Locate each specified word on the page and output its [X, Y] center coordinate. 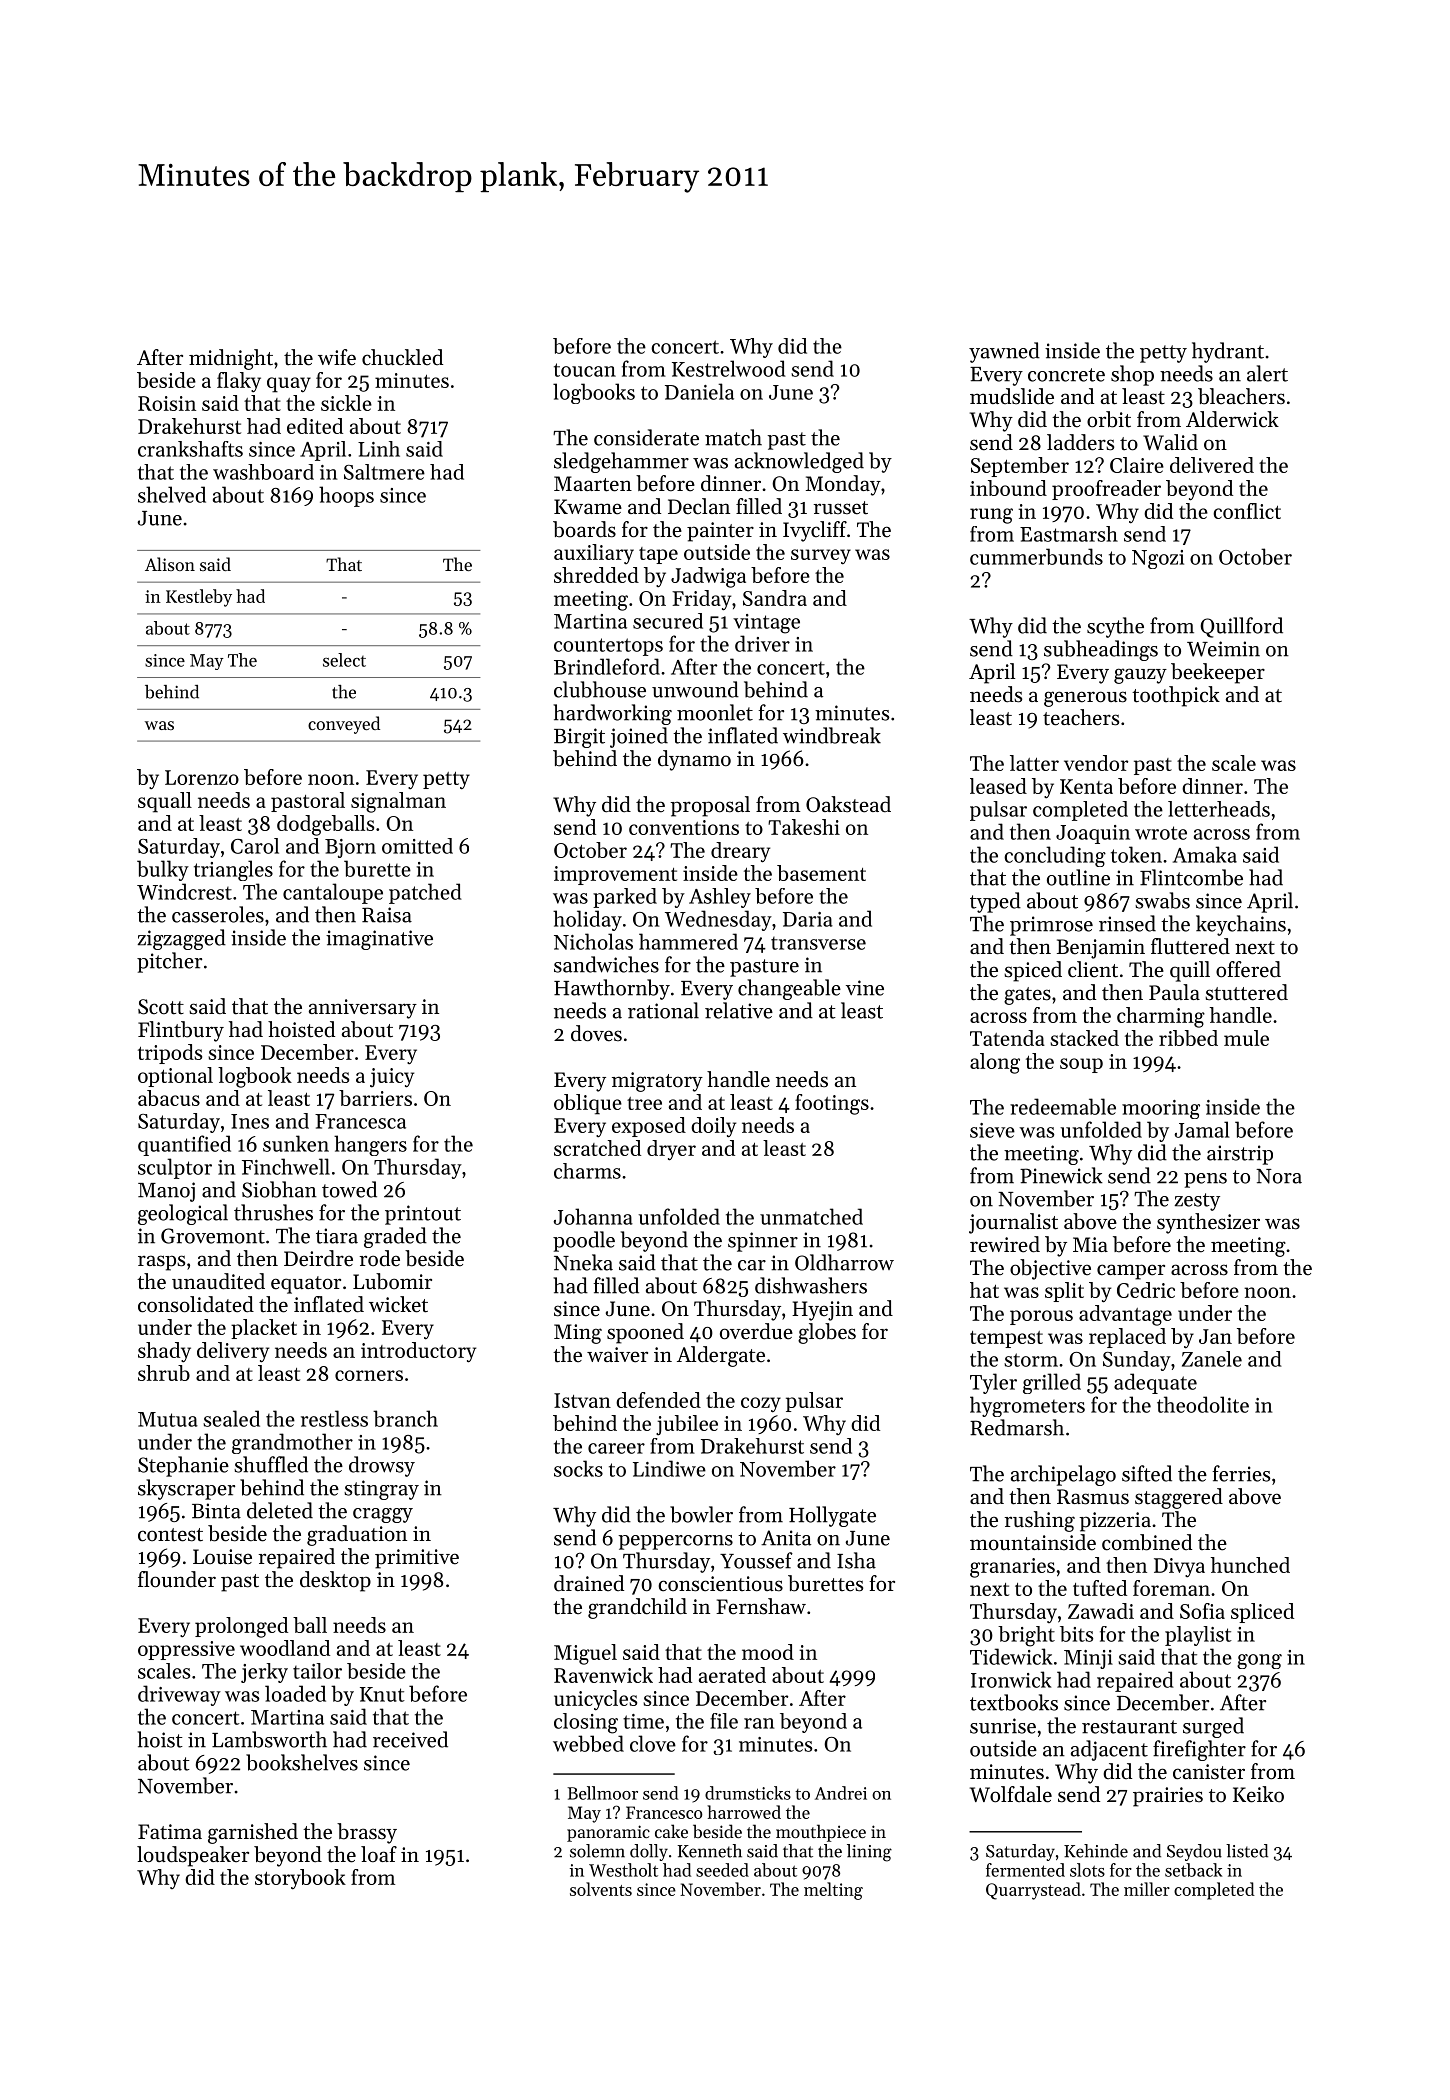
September [1020, 467]
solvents [601, 1889]
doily [713, 1127]
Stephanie [183, 1466]
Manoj [166, 1192]
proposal [710, 806]
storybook [300, 1879]
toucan [585, 370]
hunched [1250, 1565]
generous [1085, 699]
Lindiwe [669, 1468]
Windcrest [184, 891]
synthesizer [1208, 1223]
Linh [379, 449]
